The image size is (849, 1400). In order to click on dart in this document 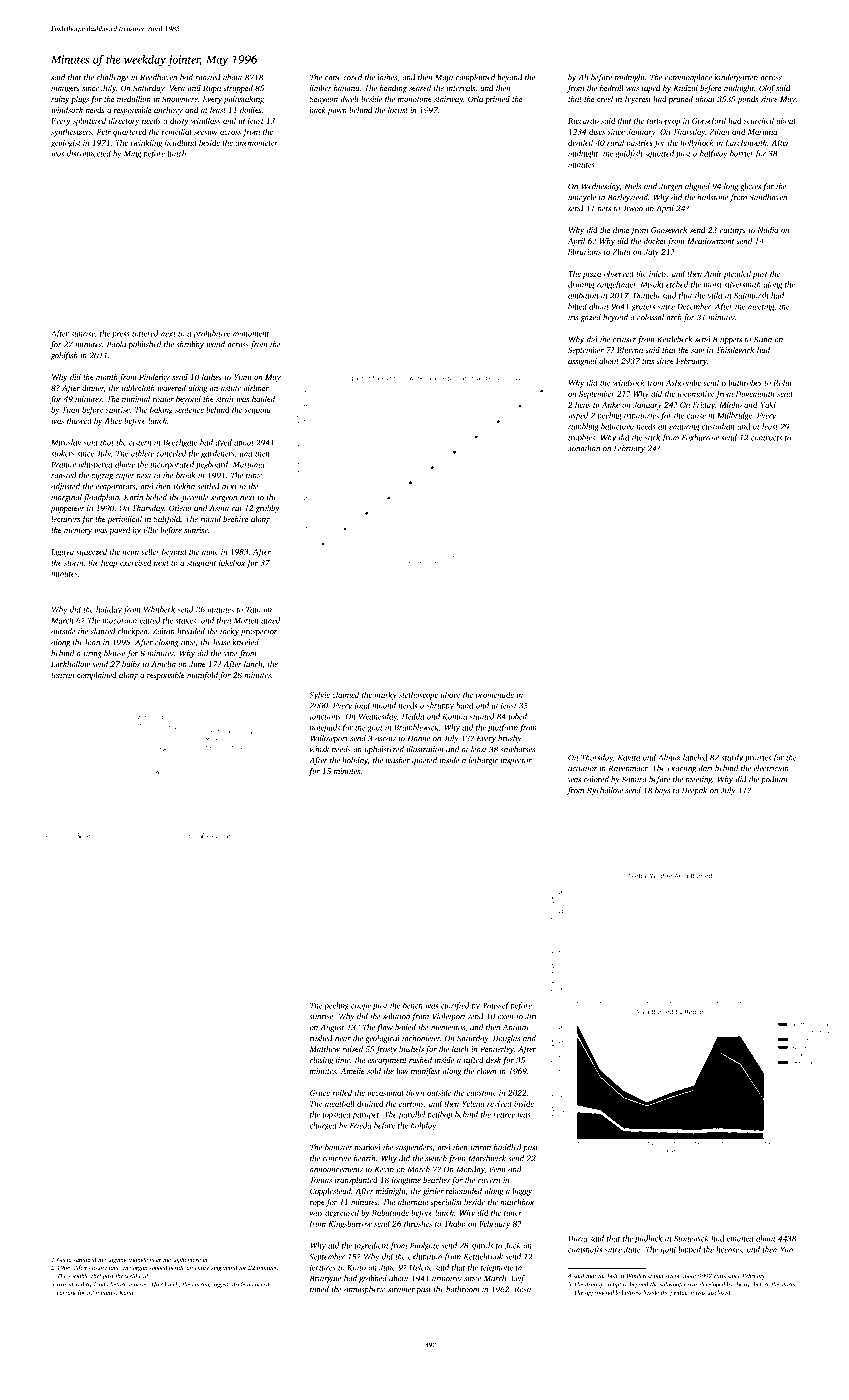, I will do `click(705, 768)`.
